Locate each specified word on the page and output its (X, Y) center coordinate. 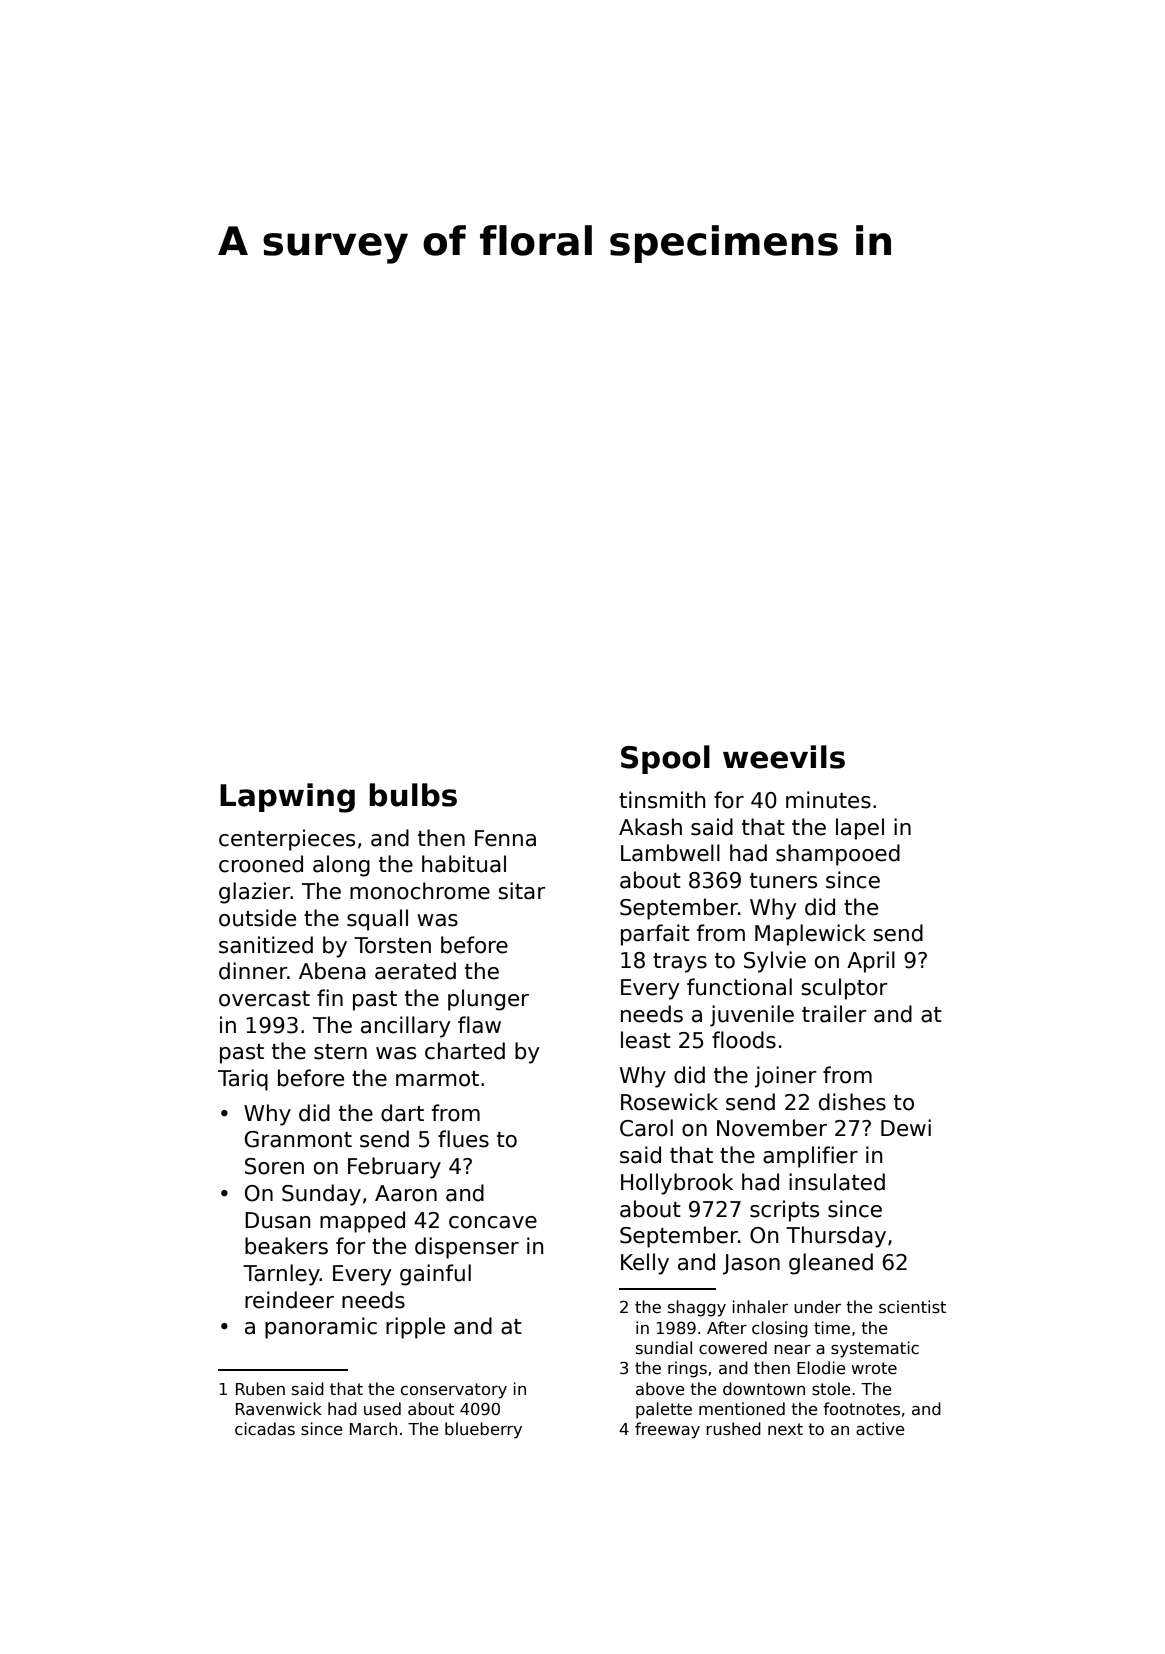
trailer (834, 1014)
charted (465, 1051)
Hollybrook (677, 1184)
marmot (437, 1079)
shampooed (838, 855)
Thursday (836, 1237)
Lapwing (287, 798)
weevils (784, 757)
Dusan (277, 1220)
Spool (665, 759)
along (341, 866)
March (373, 1429)
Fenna (505, 838)
